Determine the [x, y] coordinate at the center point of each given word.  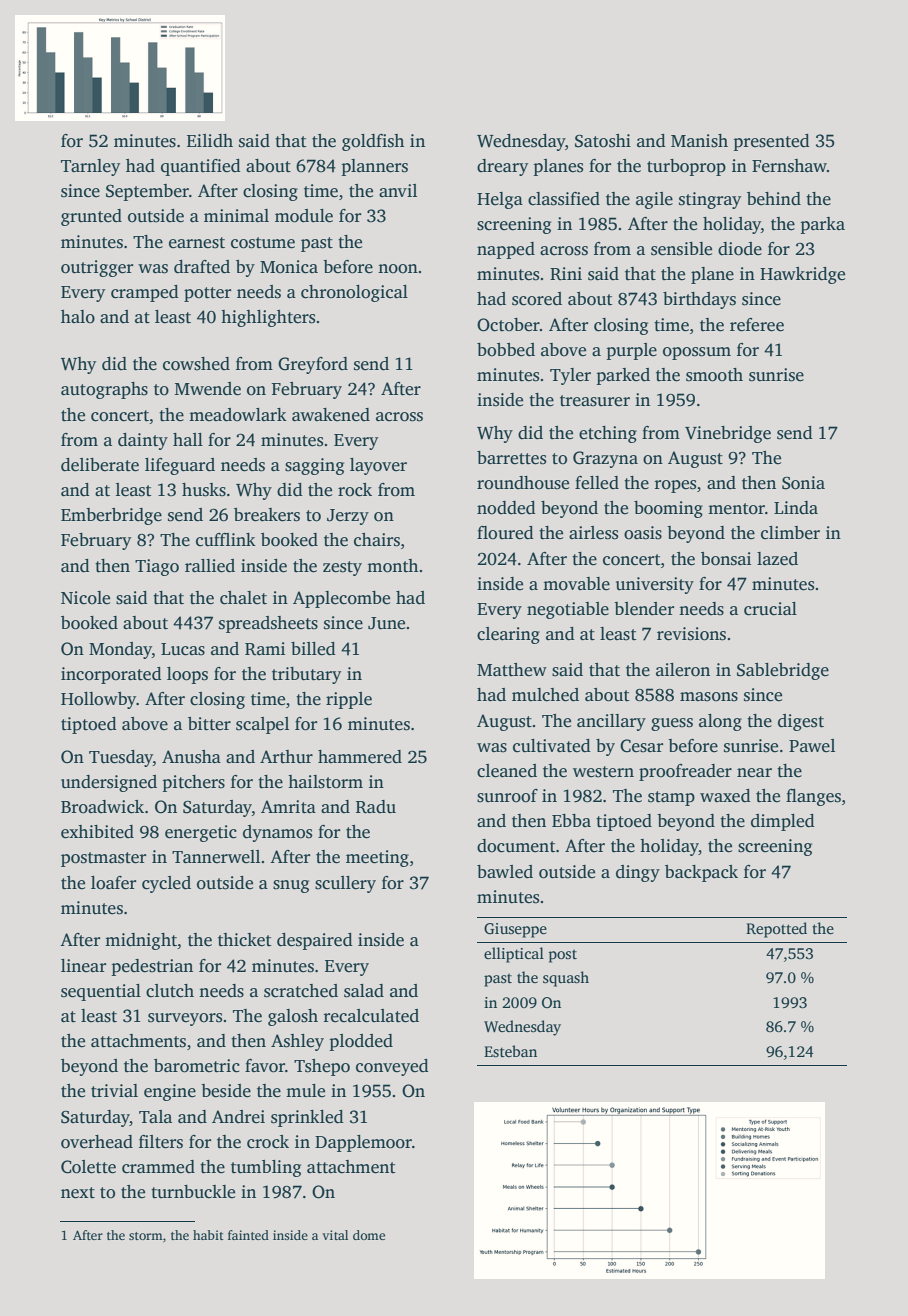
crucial [770, 609]
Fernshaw [789, 166]
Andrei [238, 1117]
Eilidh [210, 140]
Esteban [510, 1051]
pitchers [193, 783]
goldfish [373, 142]
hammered [360, 757]
